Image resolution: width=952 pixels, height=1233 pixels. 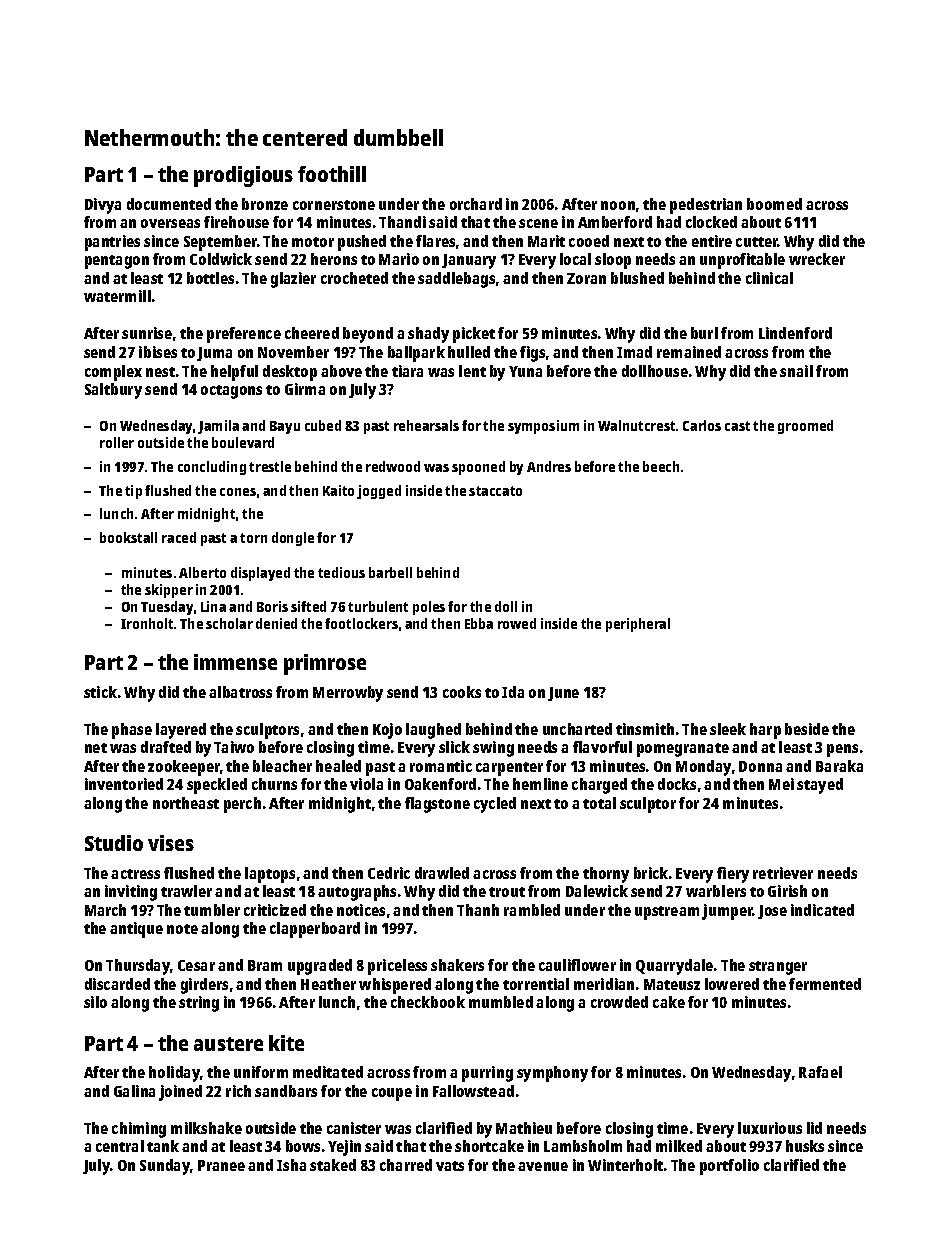 What do you see at coordinates (618, 205) in the screenshot?
I see `noon` at bounding box center [618, 205].
